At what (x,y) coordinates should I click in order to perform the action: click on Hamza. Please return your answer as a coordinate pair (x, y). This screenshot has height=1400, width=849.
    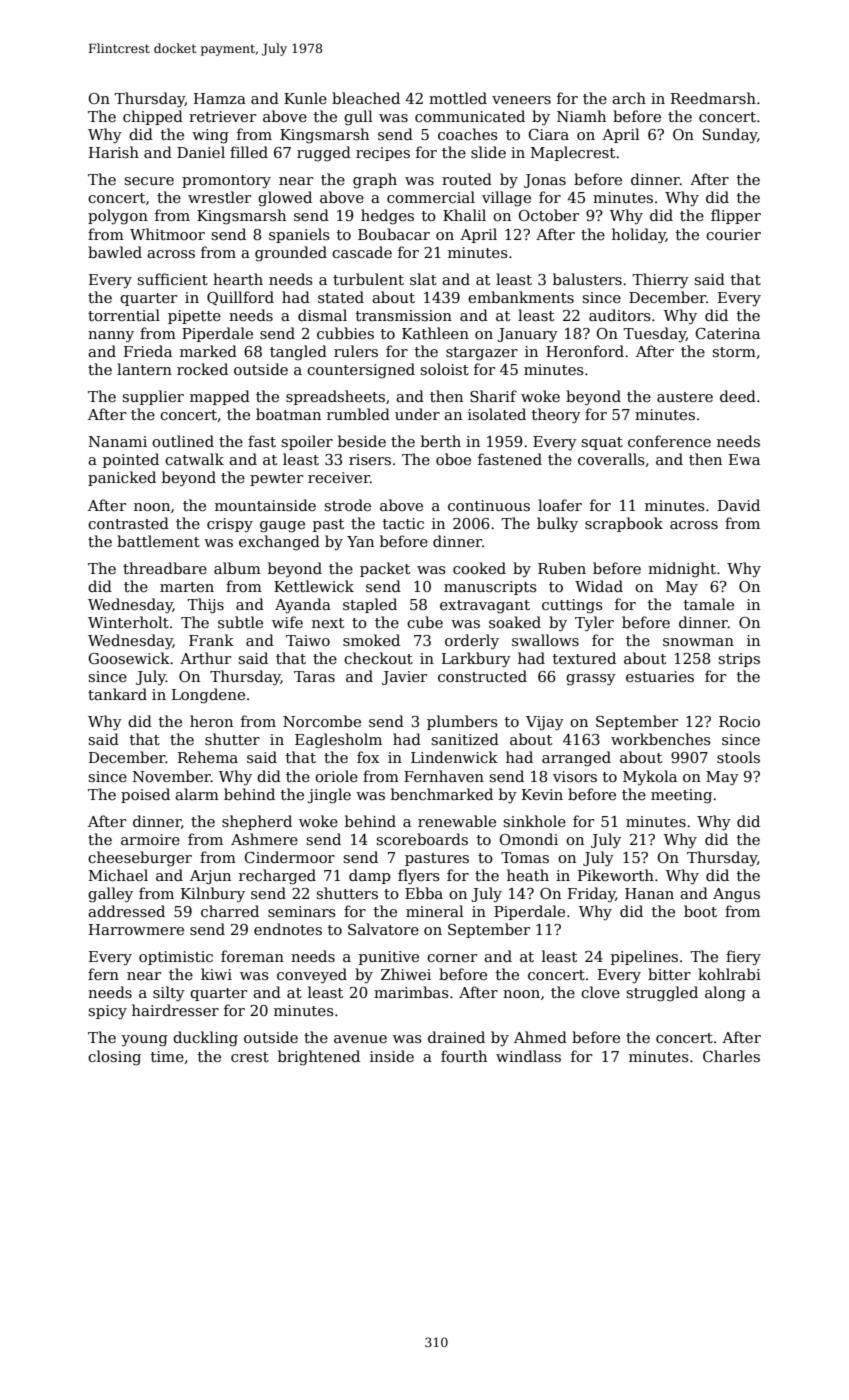
    Looking at the image, I should click on (220, 98).
